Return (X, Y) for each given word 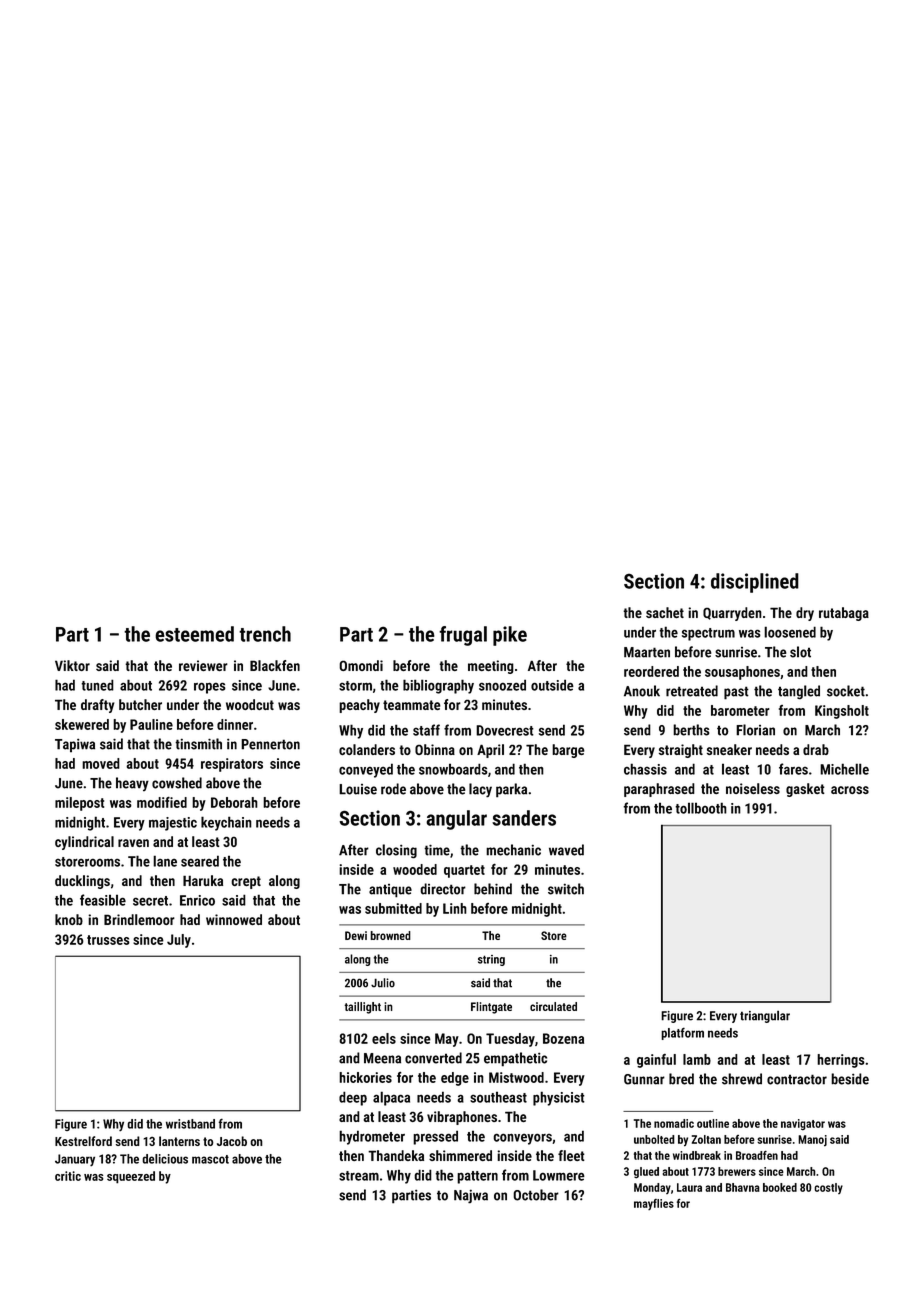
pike (510, 636)
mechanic (513, 850)
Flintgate (491, 1008)
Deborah (234, 802)
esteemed (194, 634)
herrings (841, 1061)
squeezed (131, 1177)
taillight (362, 1008)
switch (566, 889)
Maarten (647, 652)
